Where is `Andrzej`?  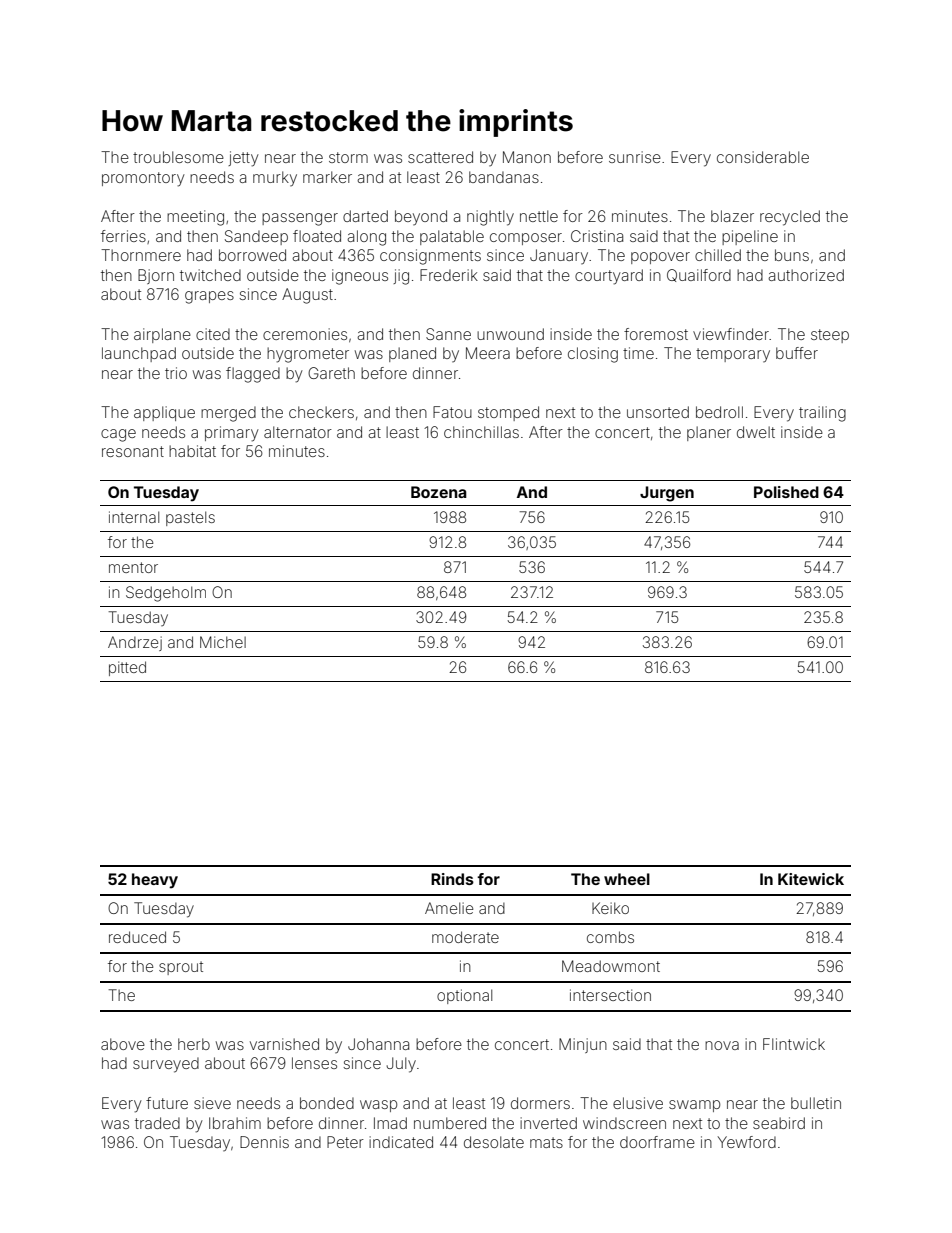
Andrzej is located at coordinates (135, 643).
